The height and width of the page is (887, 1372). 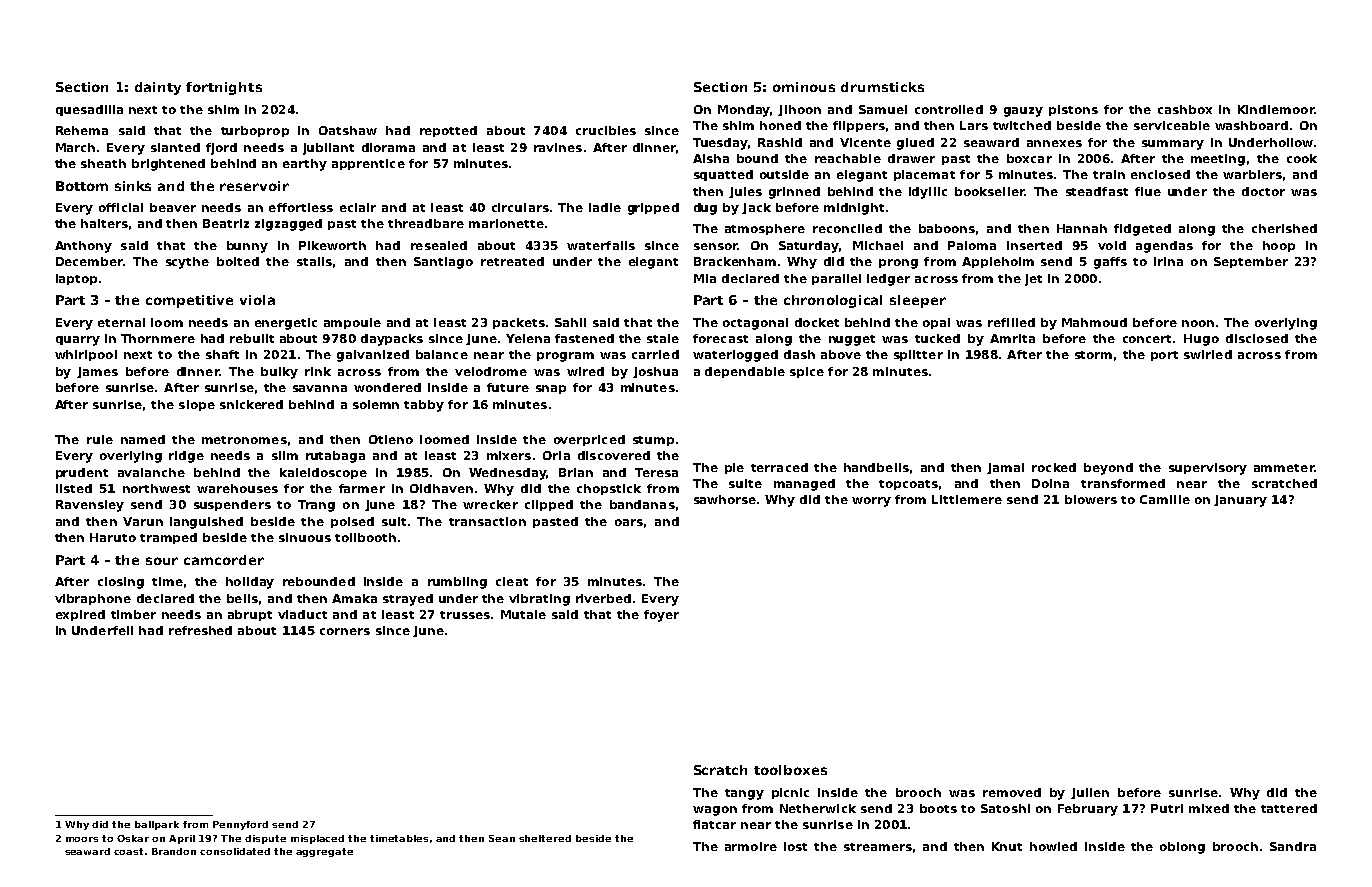 What do you see at coordinates (240, 825) in the page?
I see `Pennyford` at bounding box center [240, 825].
